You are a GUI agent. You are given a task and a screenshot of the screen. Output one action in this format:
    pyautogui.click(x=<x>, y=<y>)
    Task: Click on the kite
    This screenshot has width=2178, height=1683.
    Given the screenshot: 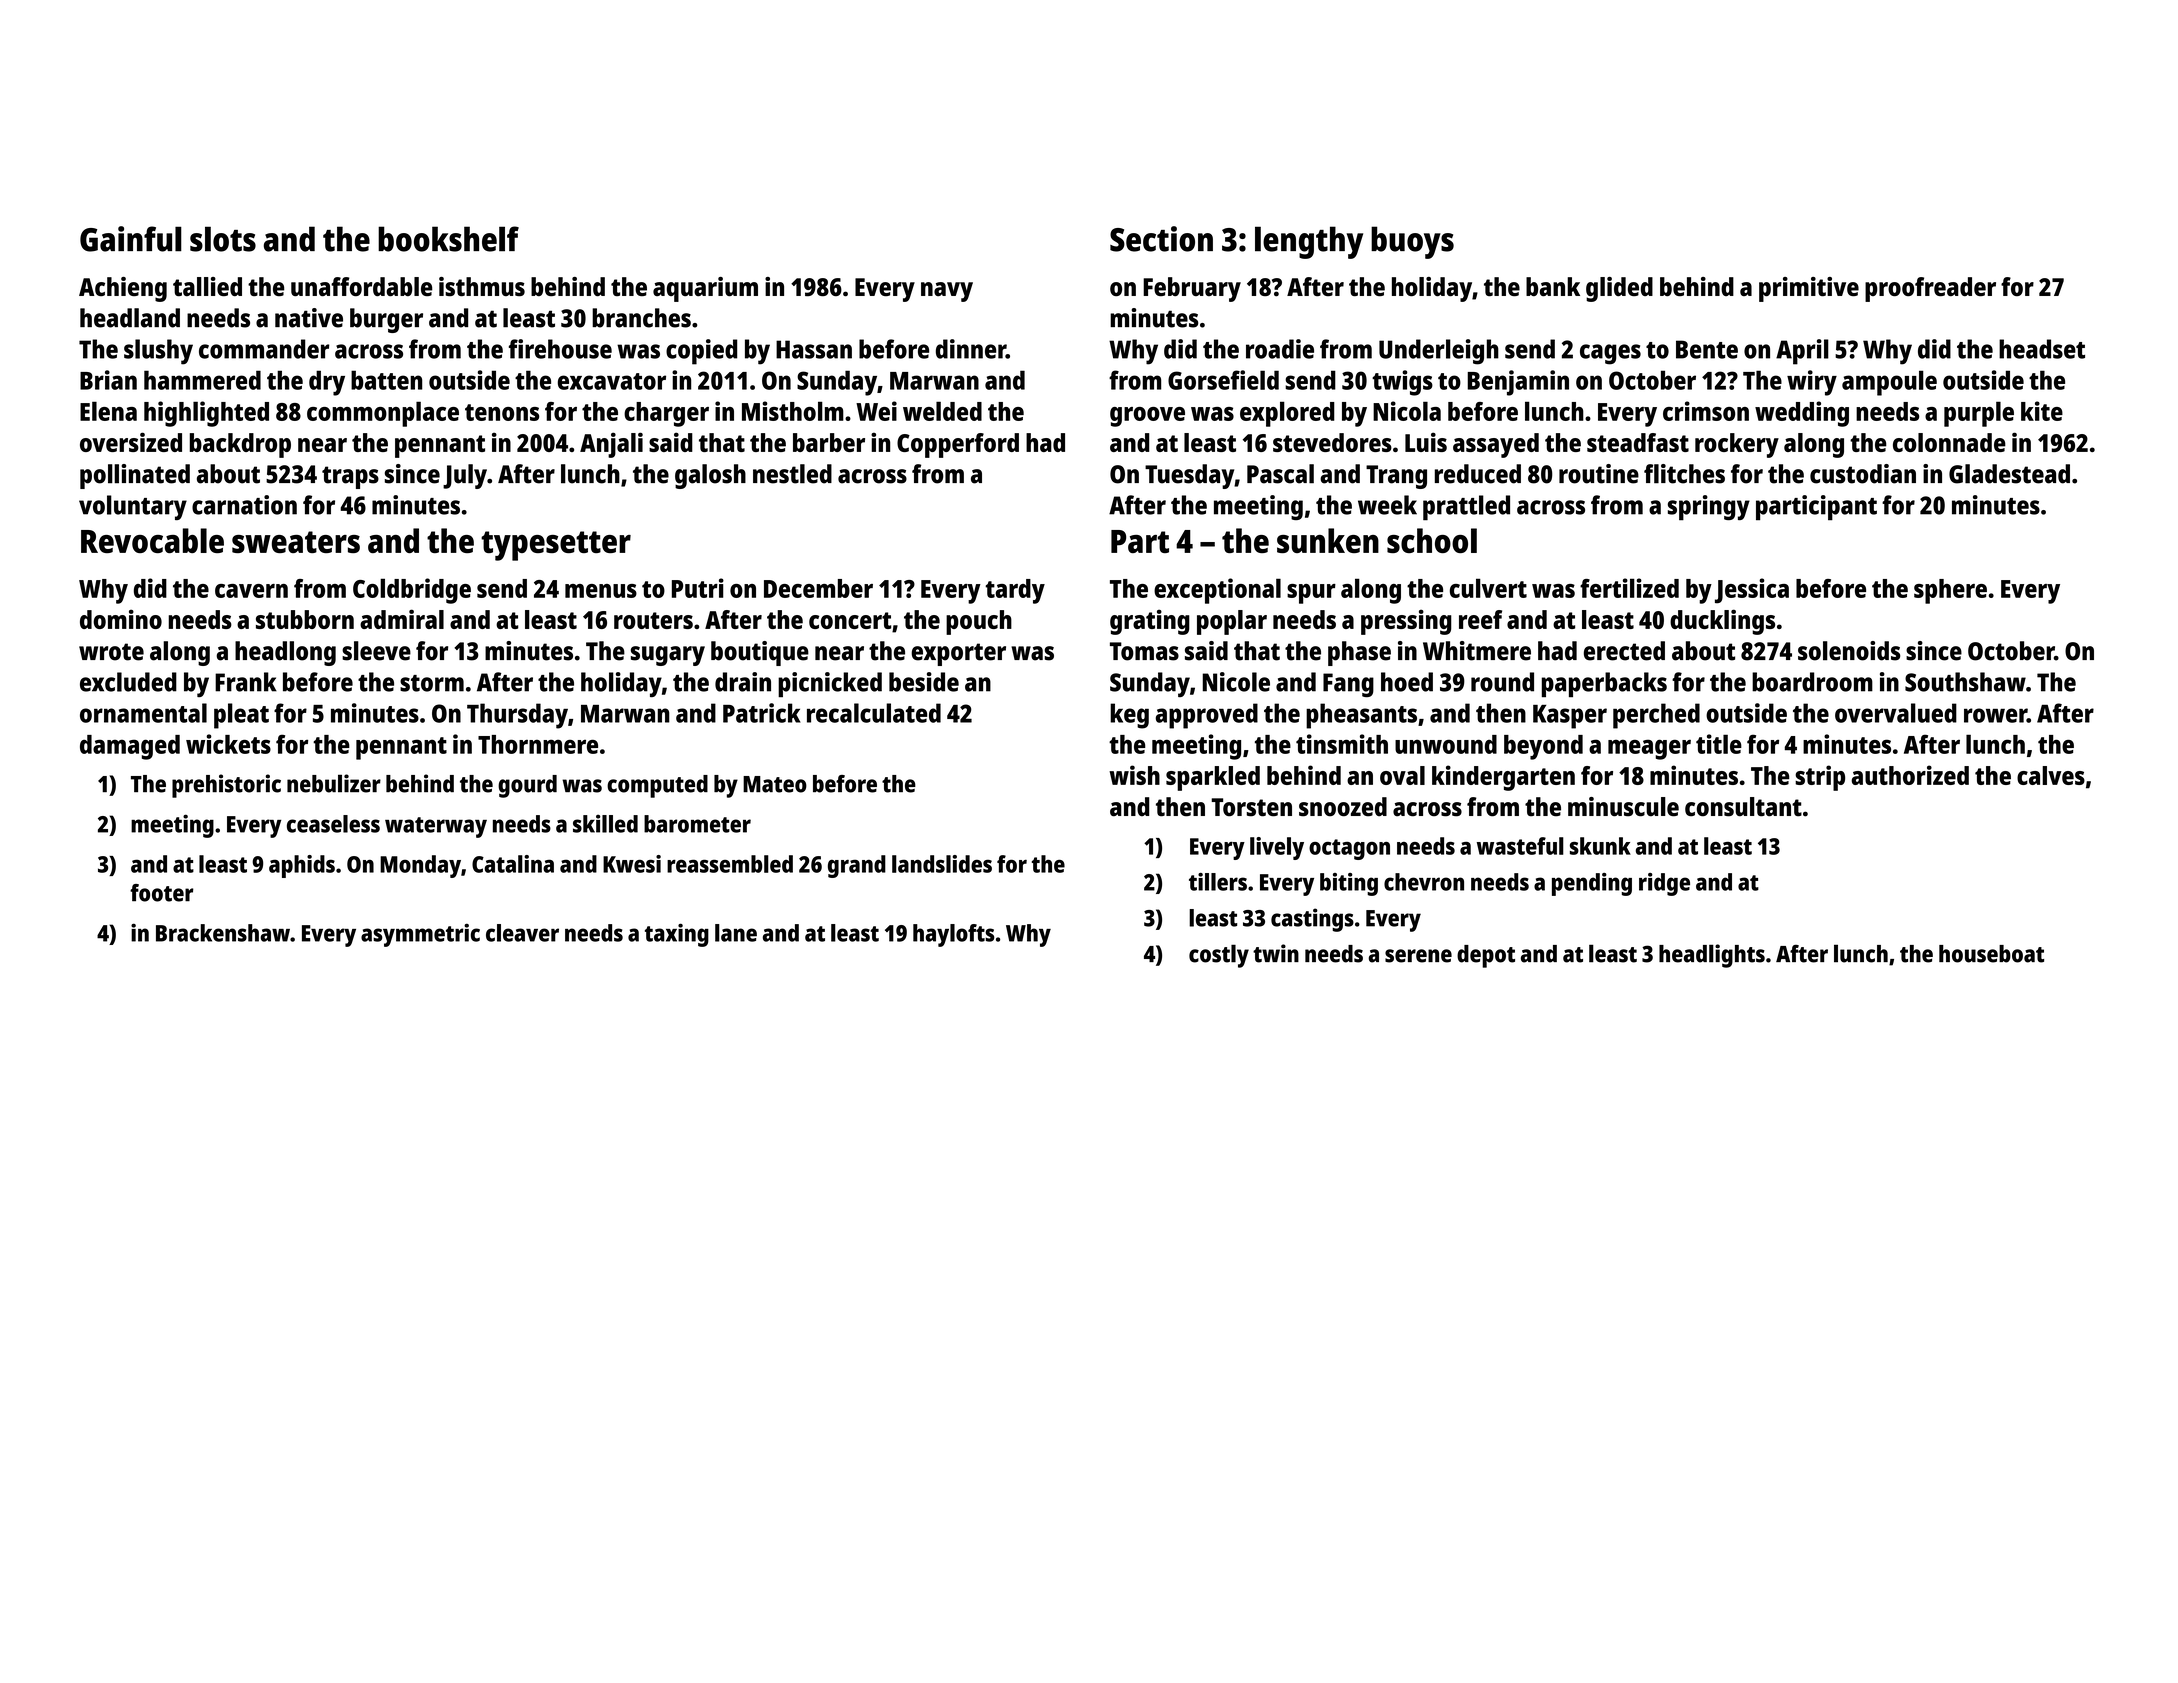 What is the action you would take?
    pyautogui.click(x=2042, y=411)
